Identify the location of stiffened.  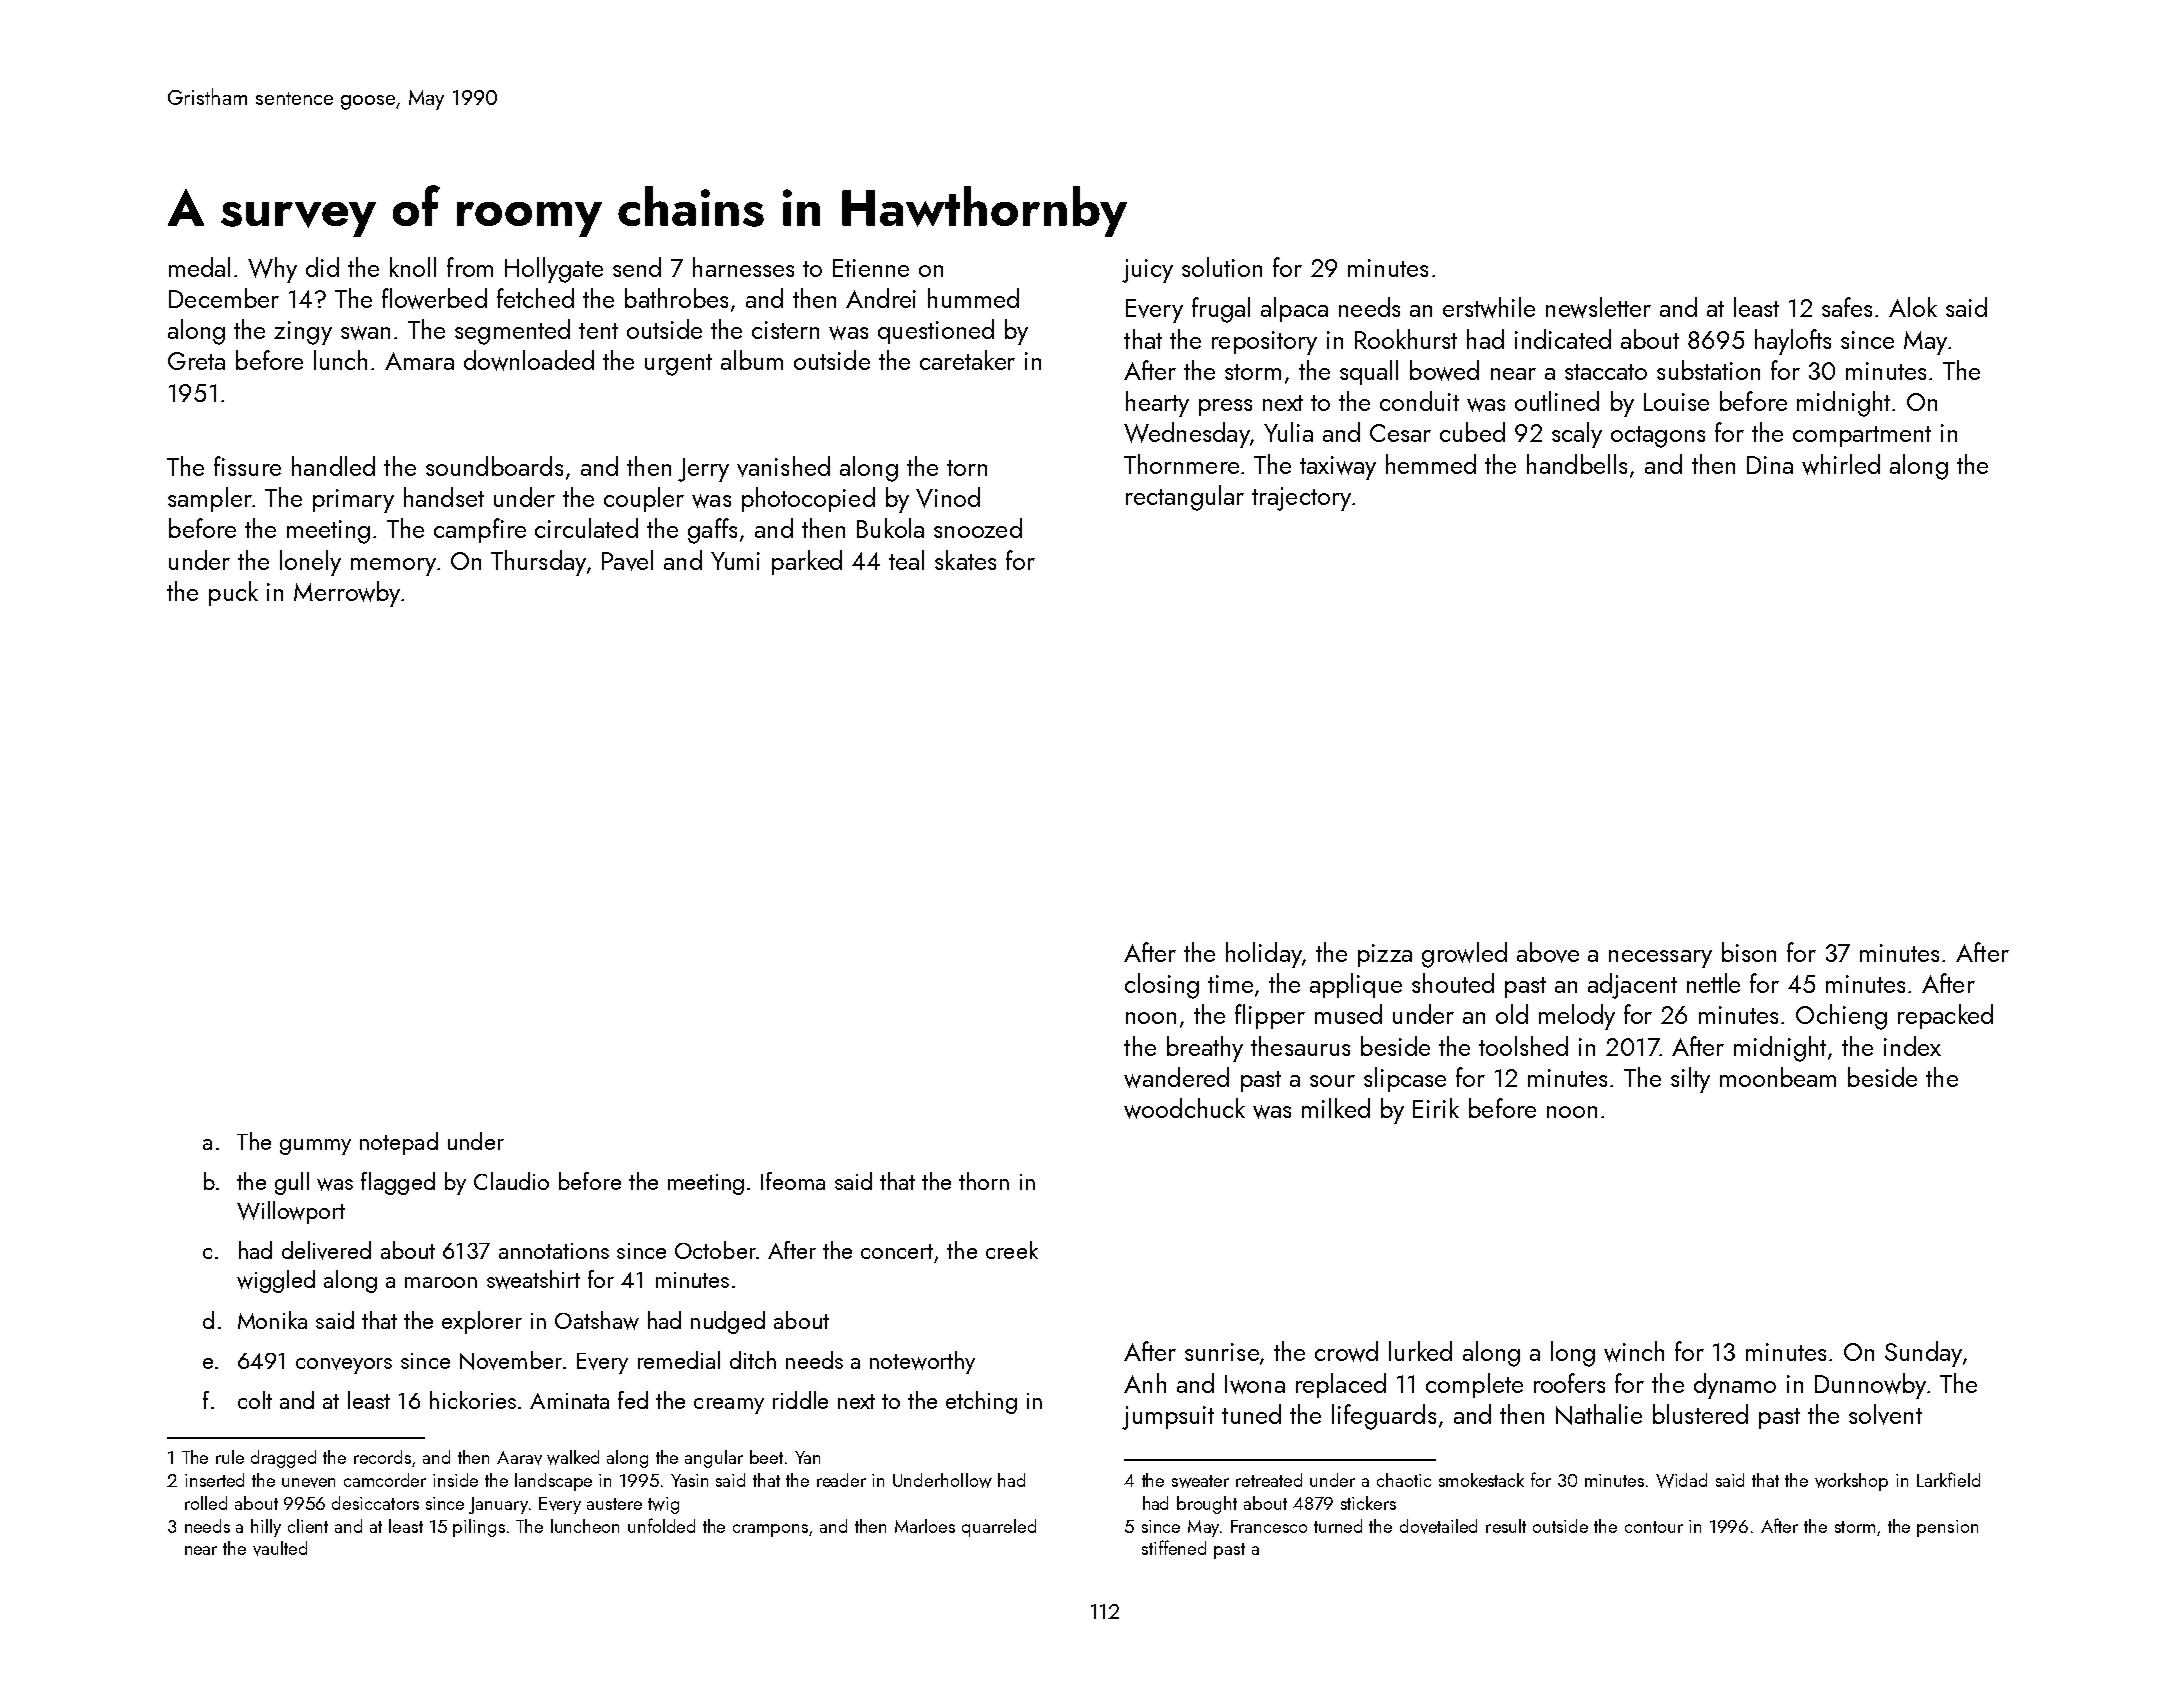
(1174, 1547).
